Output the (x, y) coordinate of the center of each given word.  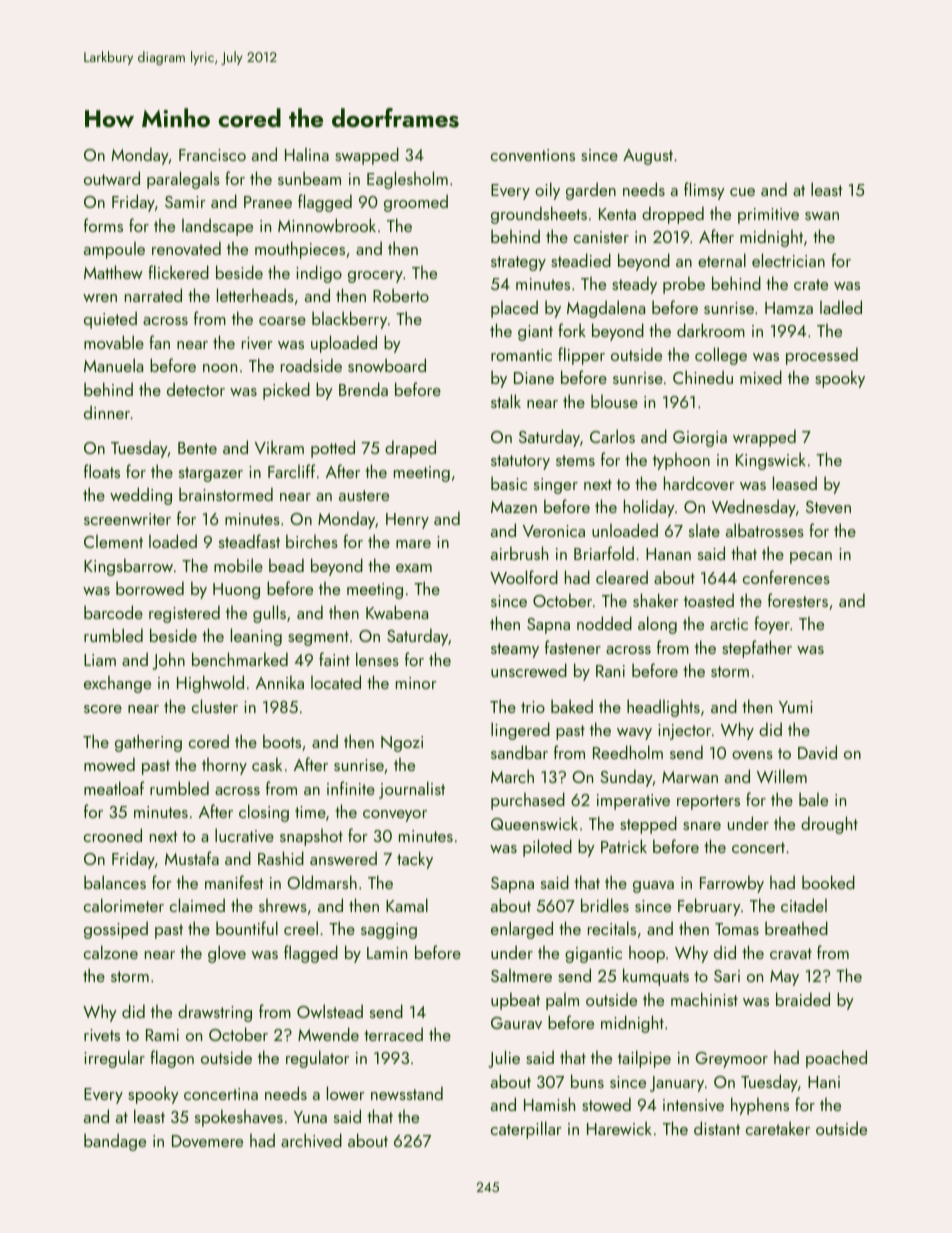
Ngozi (402, 744)
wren (100, 298)
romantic (521, 355)
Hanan (668, 554)
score (103, 709)
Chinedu (703, 377)
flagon (172, 1059)
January (677, 1084)
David (817, 752)
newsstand (407, 1093)
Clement (113, 541)
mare (413, 544)
